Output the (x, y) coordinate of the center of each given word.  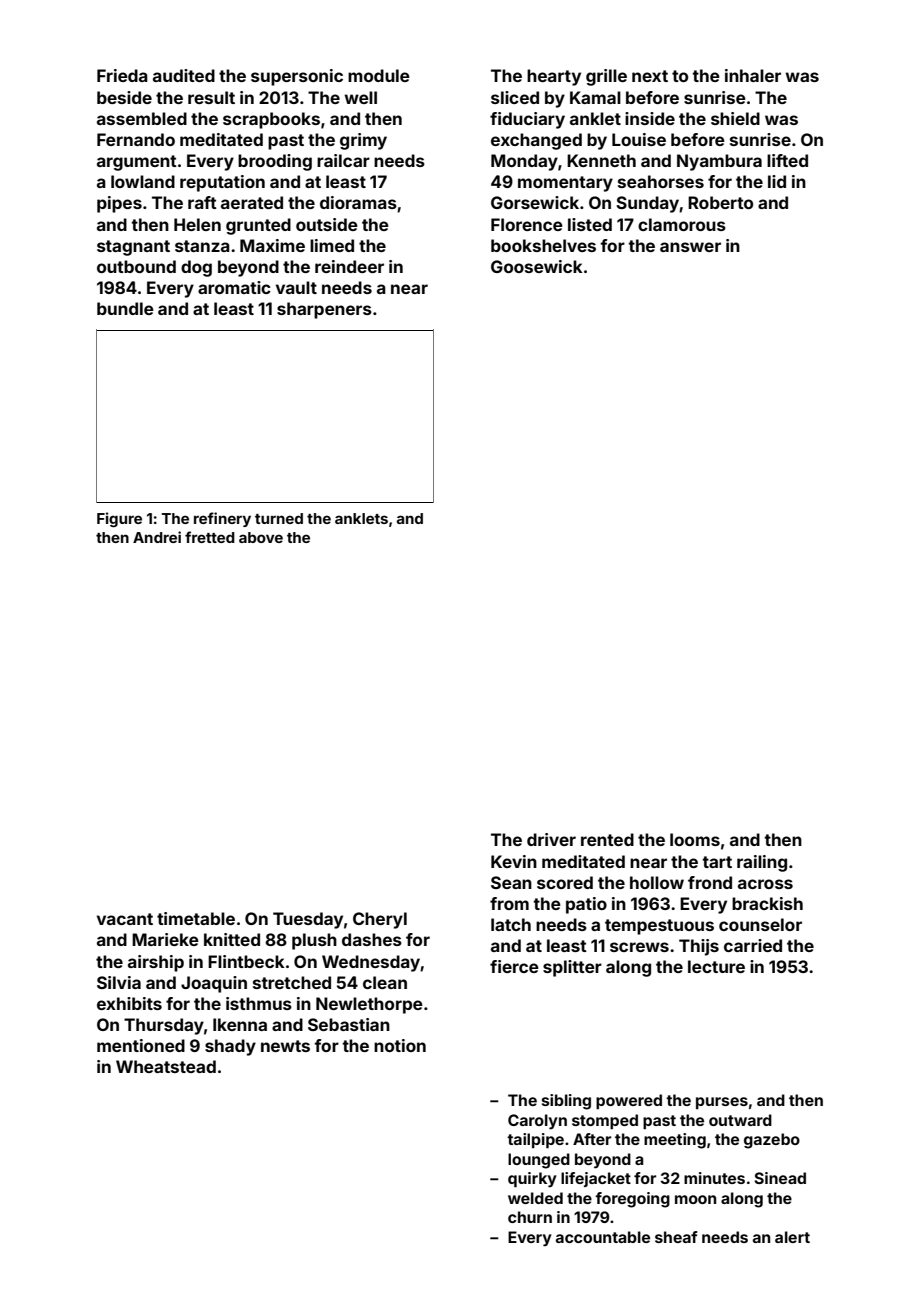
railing (762, 863)
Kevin (514, 861)
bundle (125, 308)
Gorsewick (535, 202)
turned (279, 518)
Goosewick (537, 266)
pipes (119, 204)
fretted (210, 537)
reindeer (349, 266)
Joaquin (214, 984)
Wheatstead (166, 1066)
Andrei (157, 537)
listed (590, 224)
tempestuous (659, 927)
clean (385, 982)
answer (690, 247)
